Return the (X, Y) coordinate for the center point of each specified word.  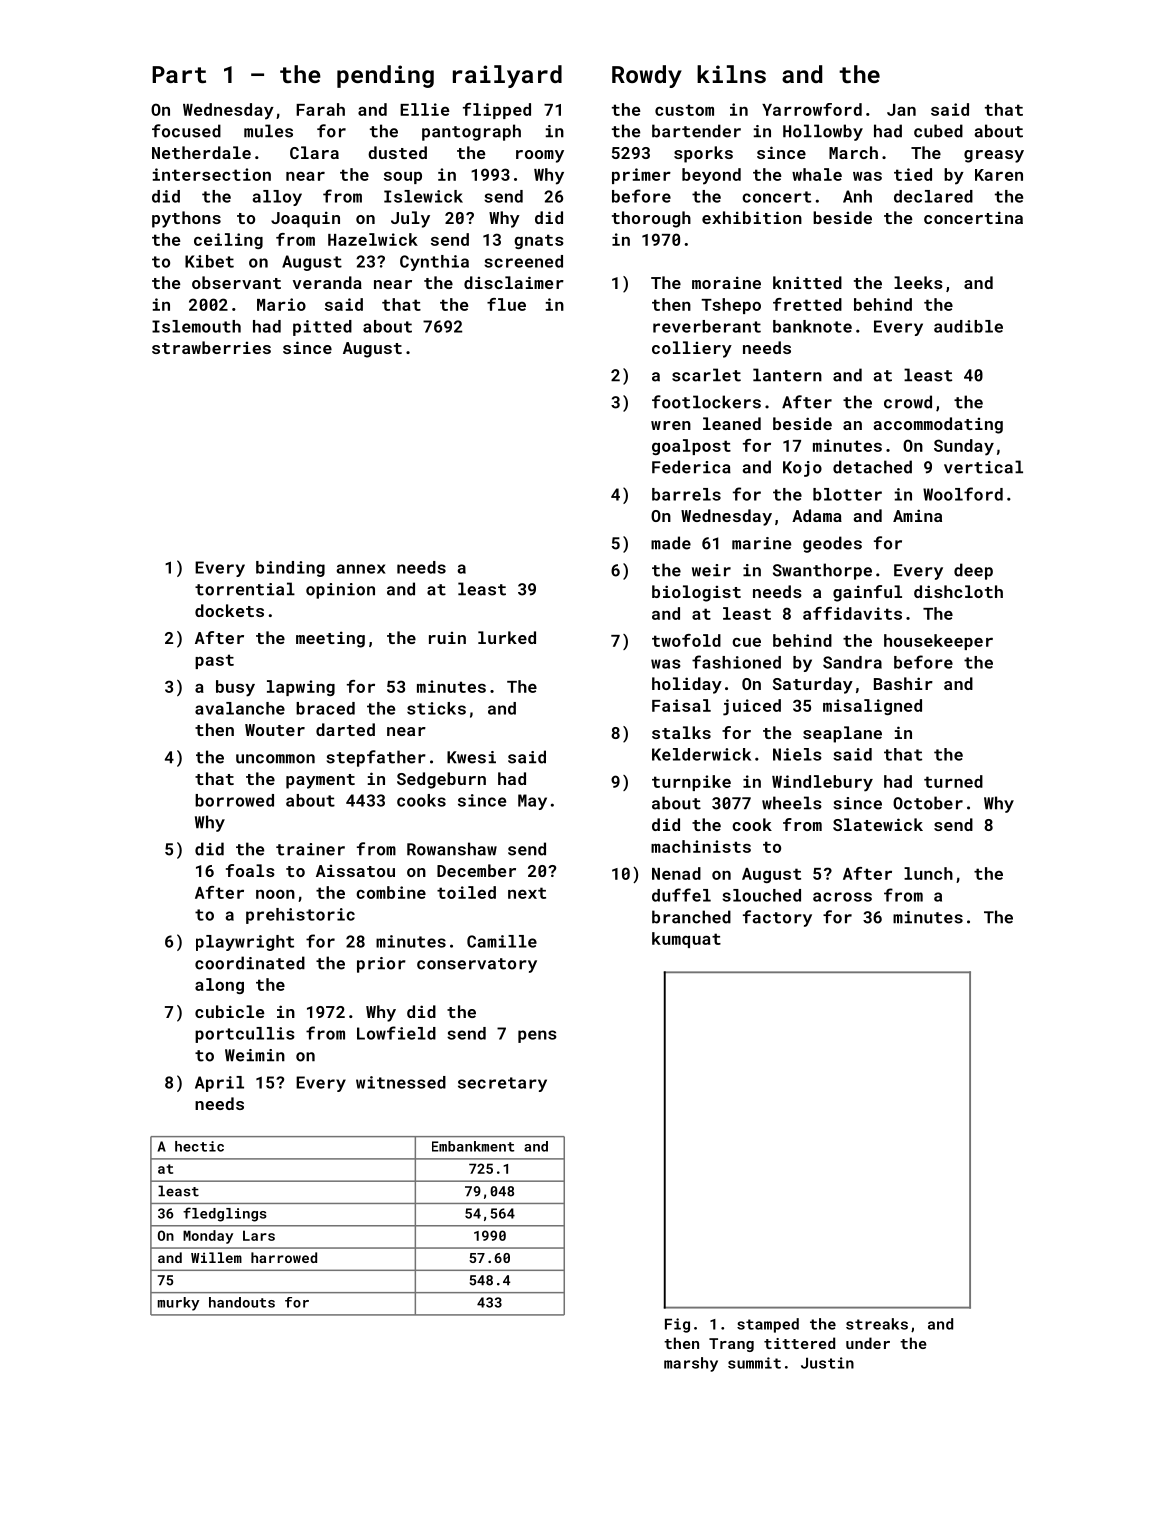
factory (777, 918)
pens (537, 1036)
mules (268, 131)
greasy (994, 156)
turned (953, 781)
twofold (686, 640)
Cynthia (434, 263)
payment (320, 781)
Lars (259, 1235)
